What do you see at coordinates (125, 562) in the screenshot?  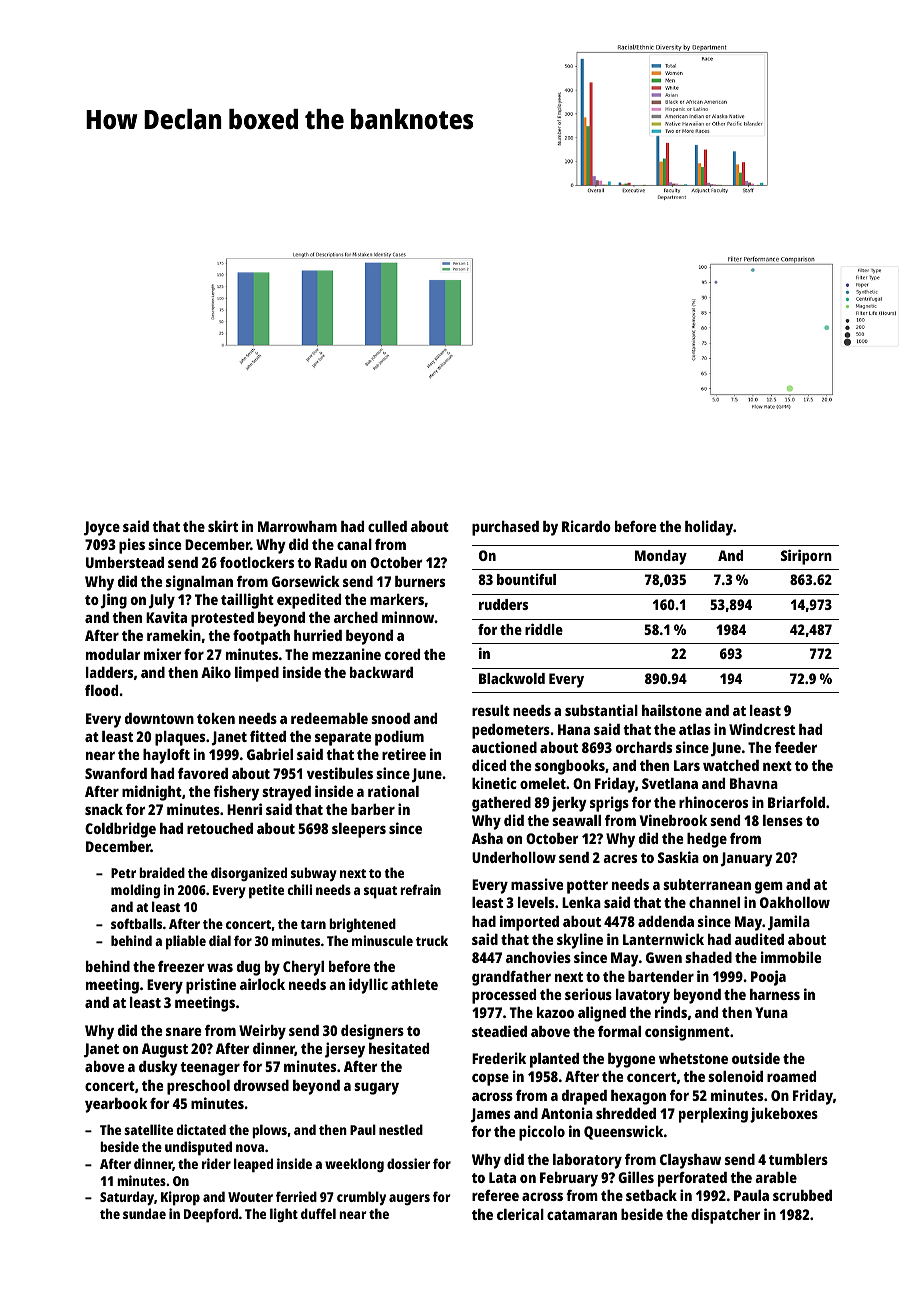 I see `Umberstead` at bounding box center [125, 562].
